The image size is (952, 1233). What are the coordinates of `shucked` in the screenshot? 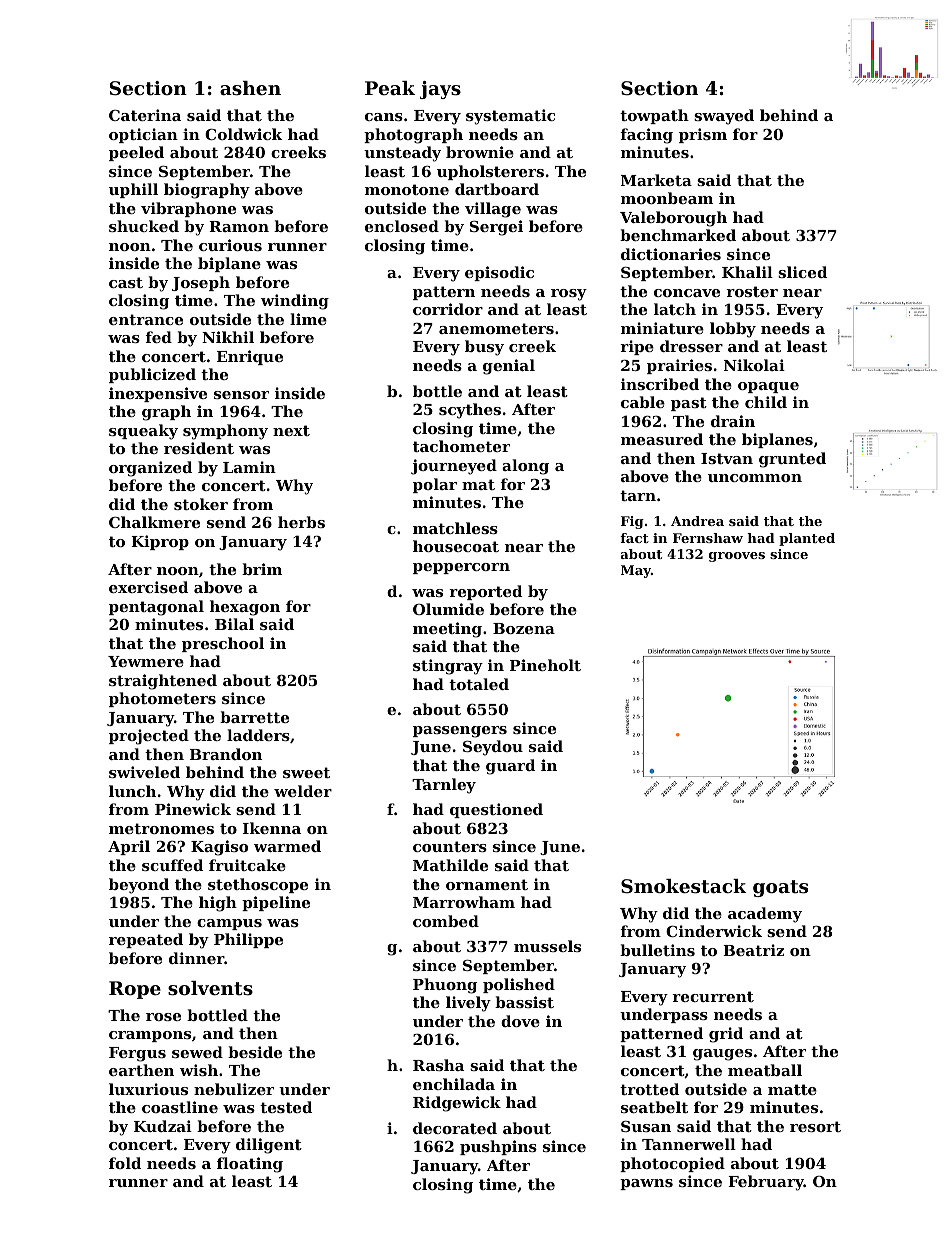 It's located at (144, 226).
